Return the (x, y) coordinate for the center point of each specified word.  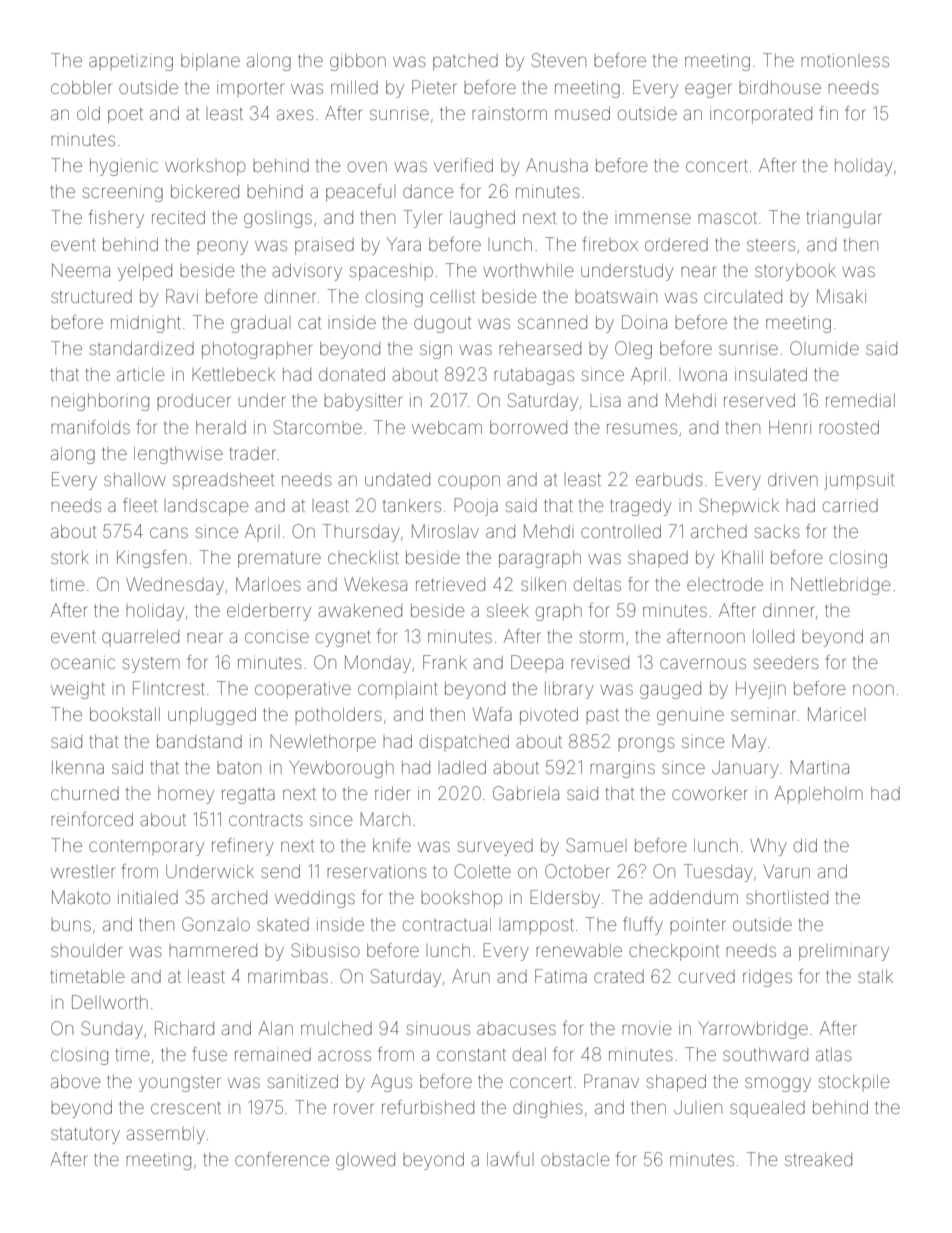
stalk (875, 976)
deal (529, 1054)
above (75, 1081)
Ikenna (78, 767)
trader (253, 453)
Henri (790, 427)
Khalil (742, 557)
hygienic (124, 167)
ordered (676, 244)
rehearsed (540, 348)
